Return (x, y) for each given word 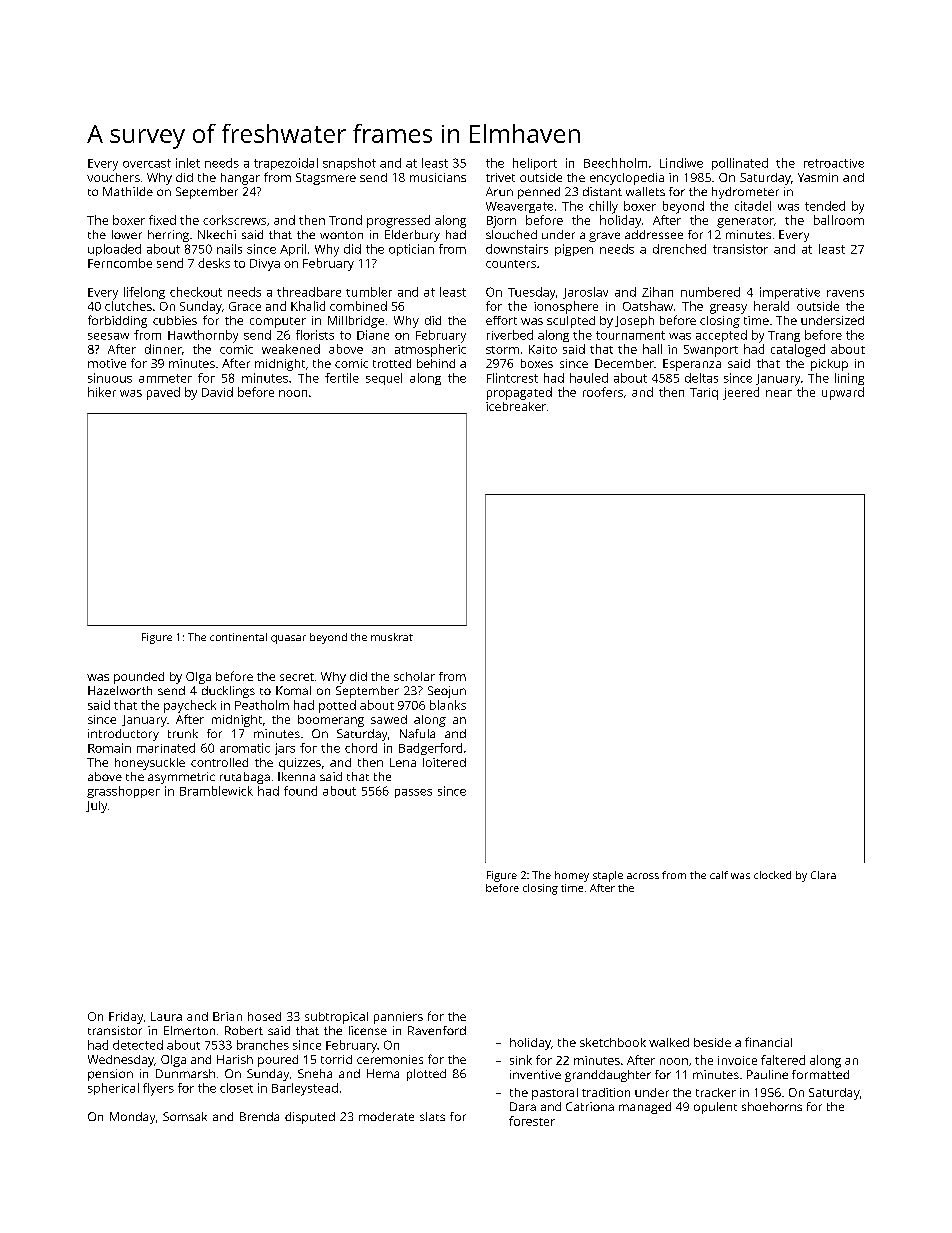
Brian (227, 1016)
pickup (829, 365)
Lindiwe (681, 163)
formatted (820, 1074)
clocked (772, 875)
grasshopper (123, 792)
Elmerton (189, 1030)
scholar (414, 676)
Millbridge (356, 322)
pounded (139, 678)
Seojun (447, 692)
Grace (245, 306)
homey (572, 876)
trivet (500, 177)
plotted (426, 1075)
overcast (147, 163)
